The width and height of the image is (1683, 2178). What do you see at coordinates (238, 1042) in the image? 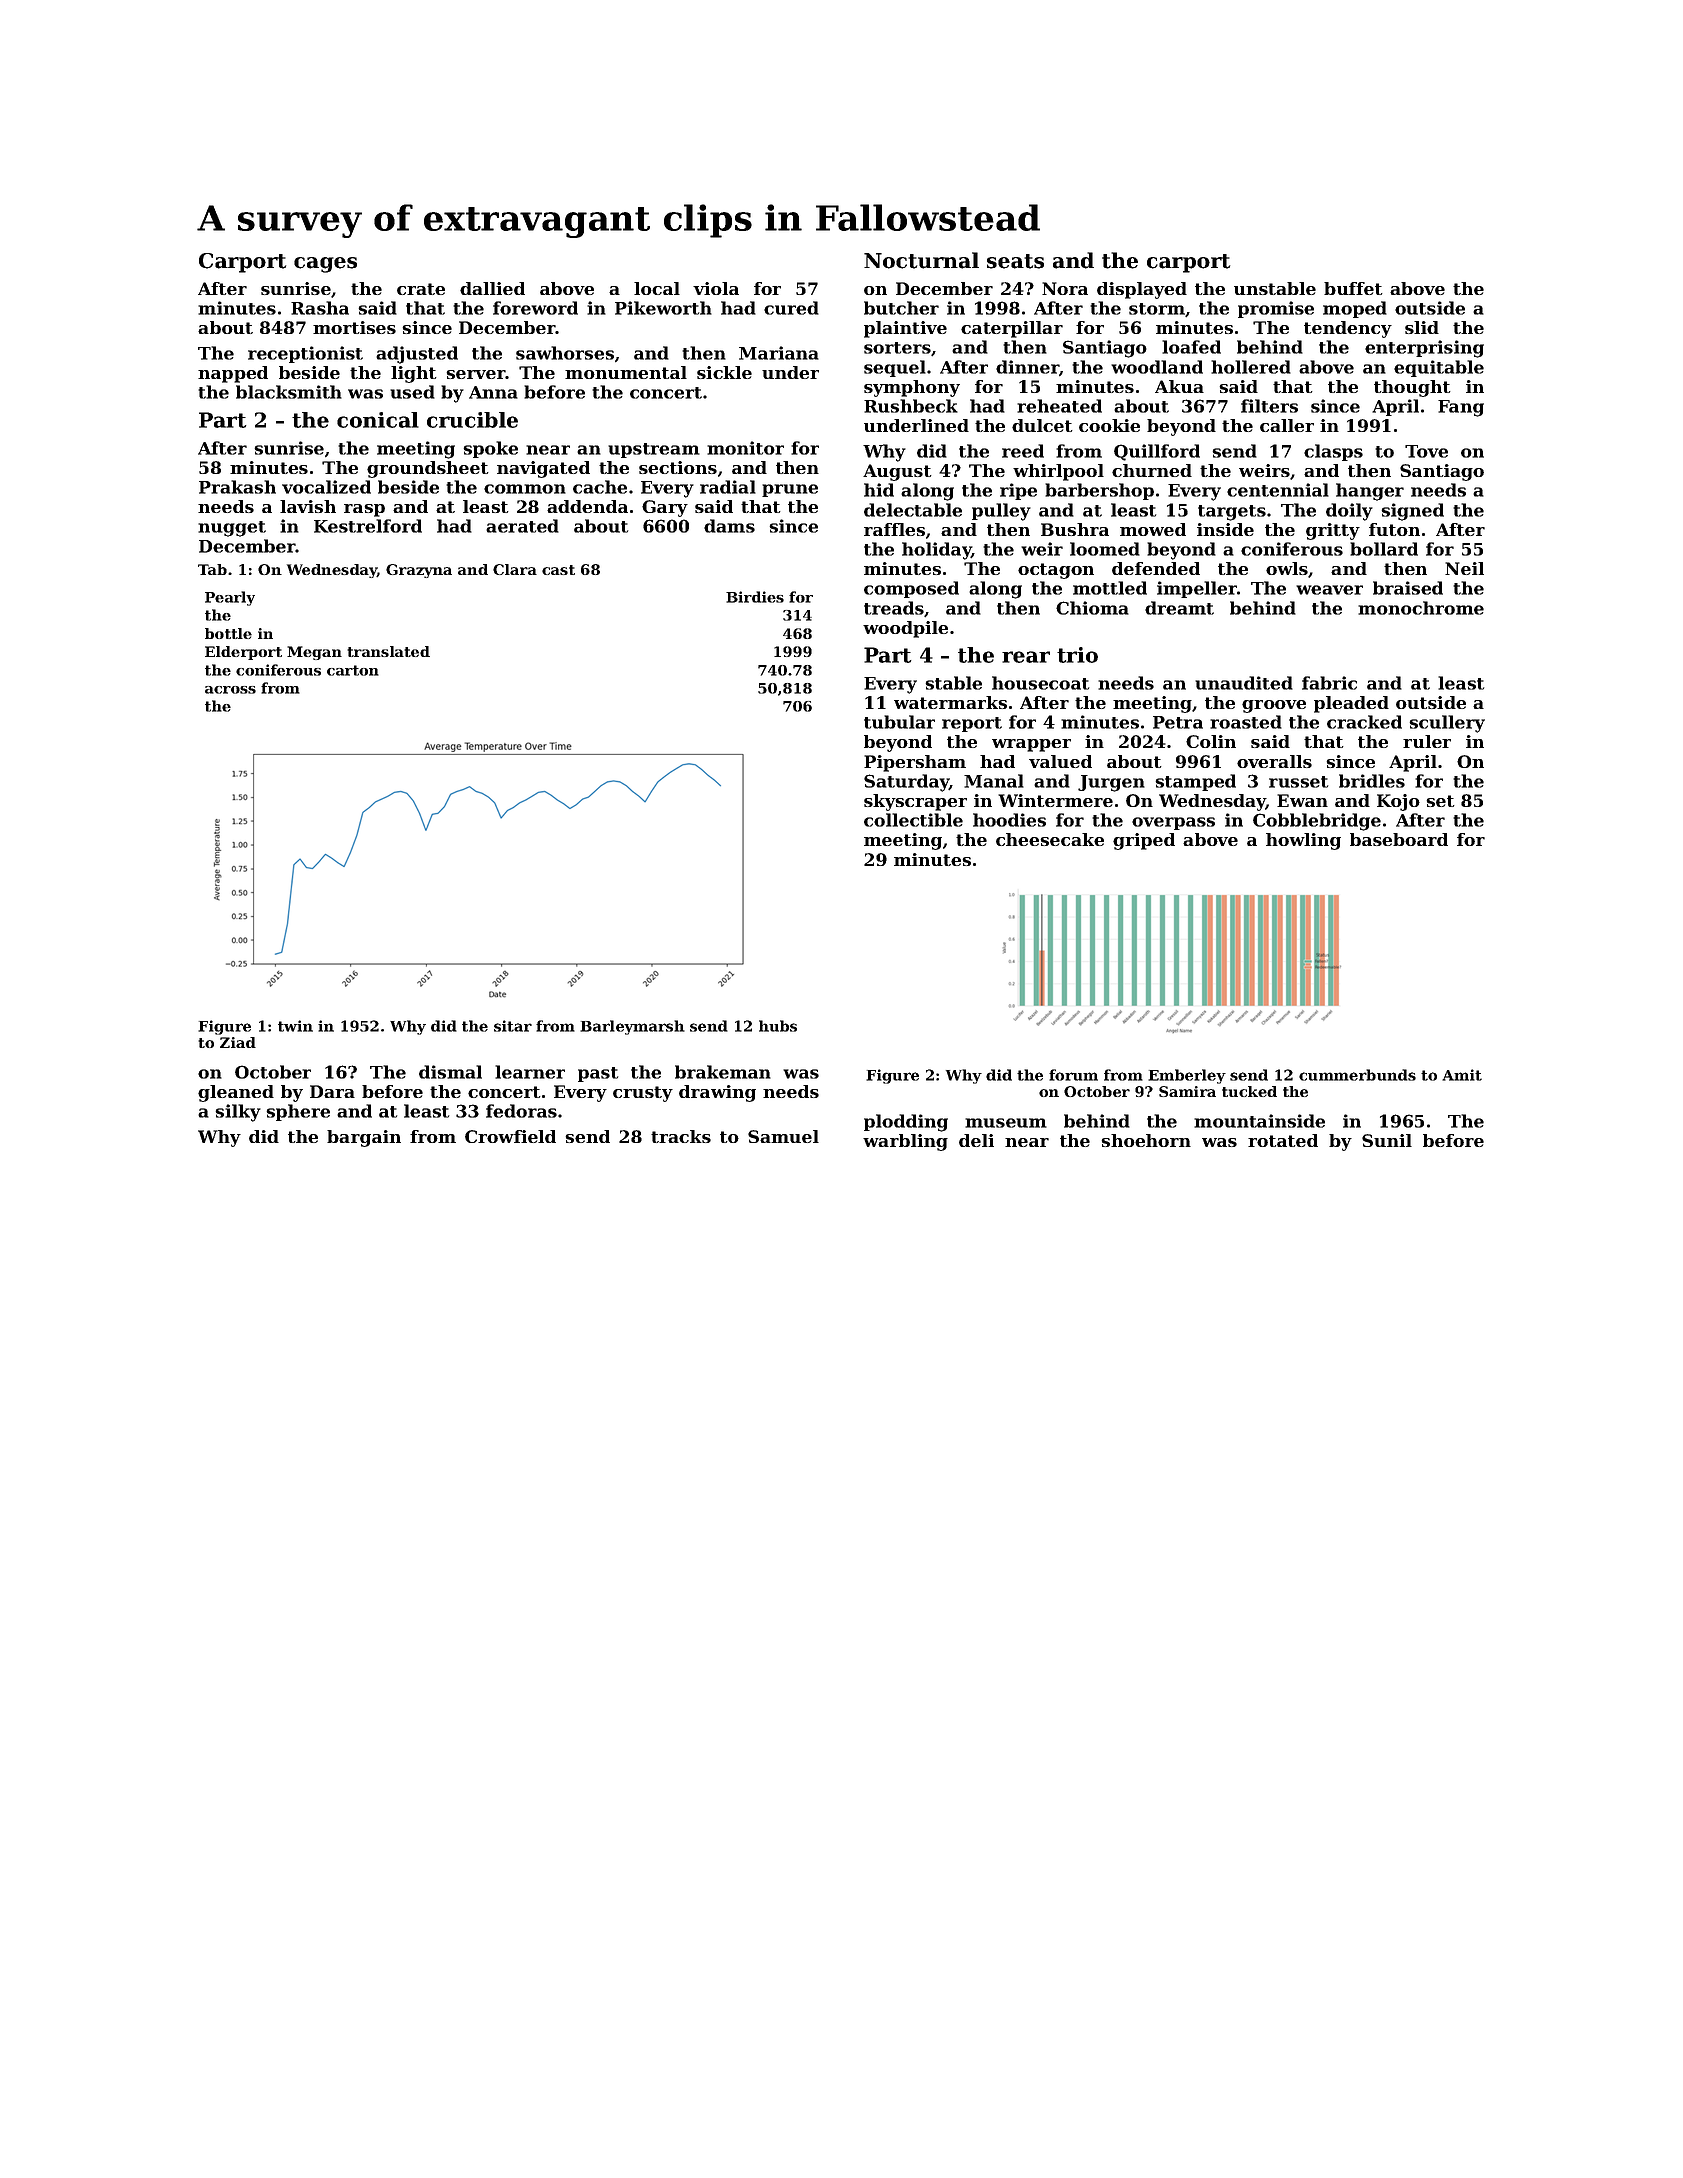
I see `Ziad` at bounding box center [238, 1042].
